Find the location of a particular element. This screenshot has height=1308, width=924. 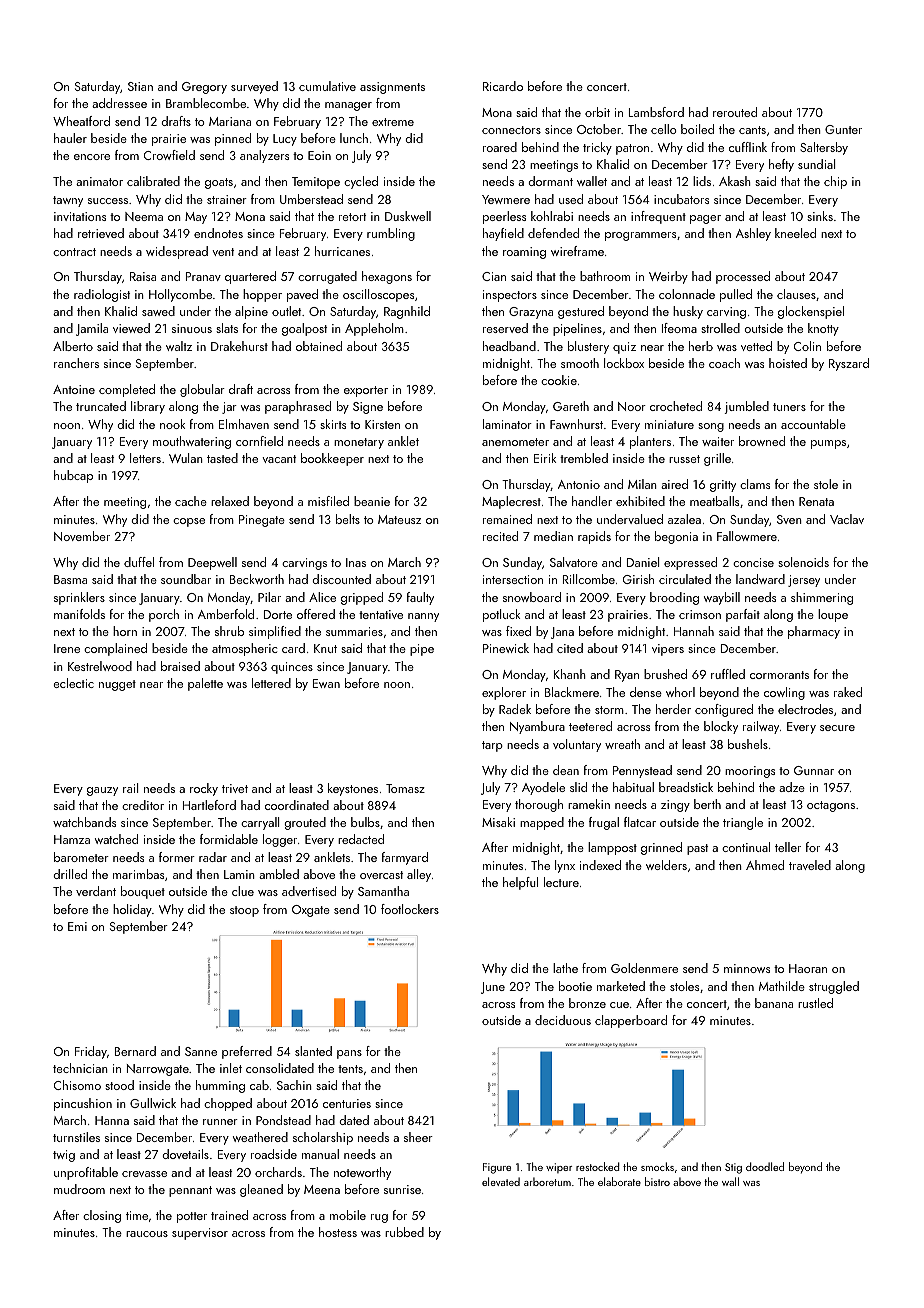

tents is located at coordinates (350, 1069).
